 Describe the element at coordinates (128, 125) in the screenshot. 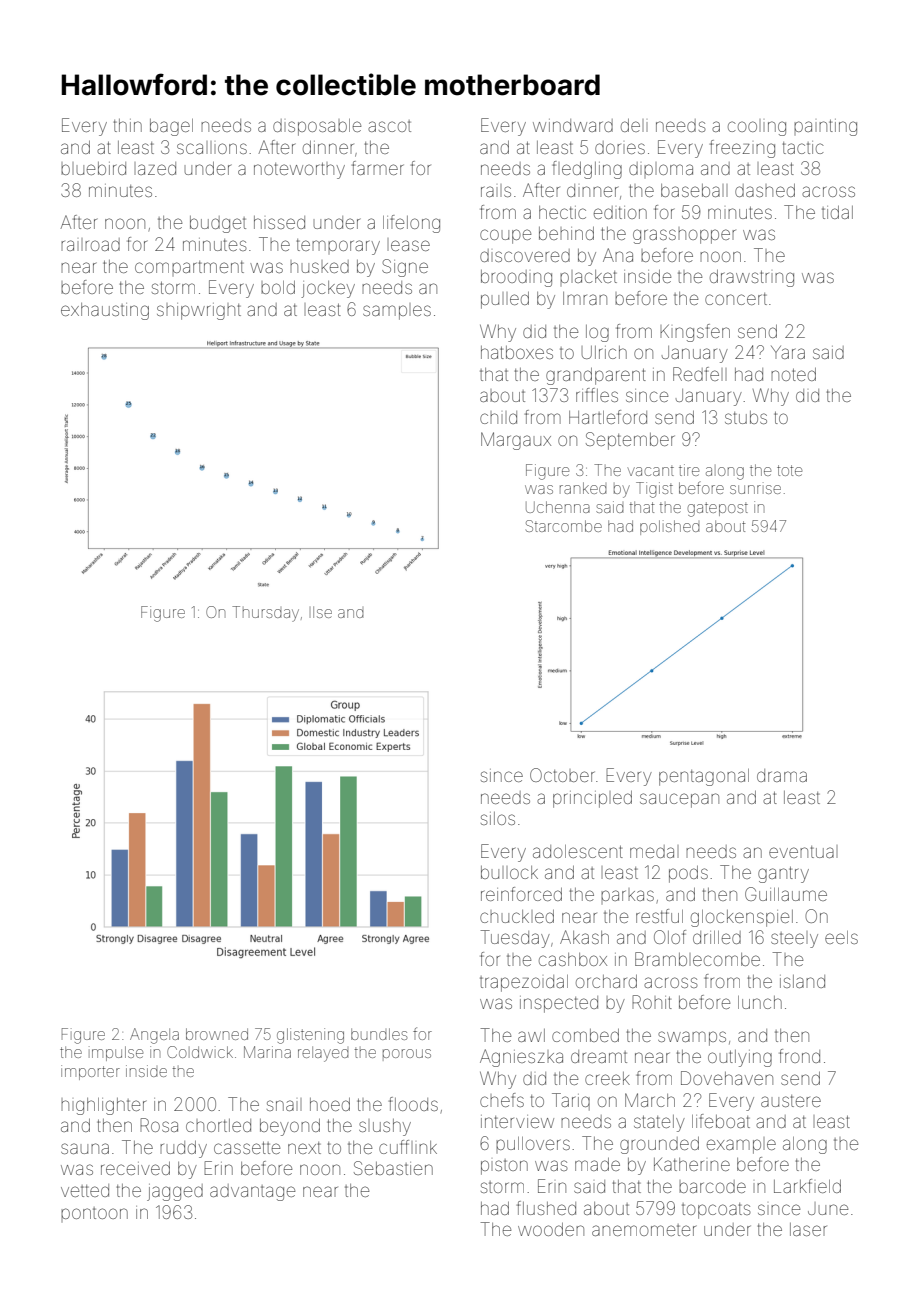

I see `thin` at that location.
